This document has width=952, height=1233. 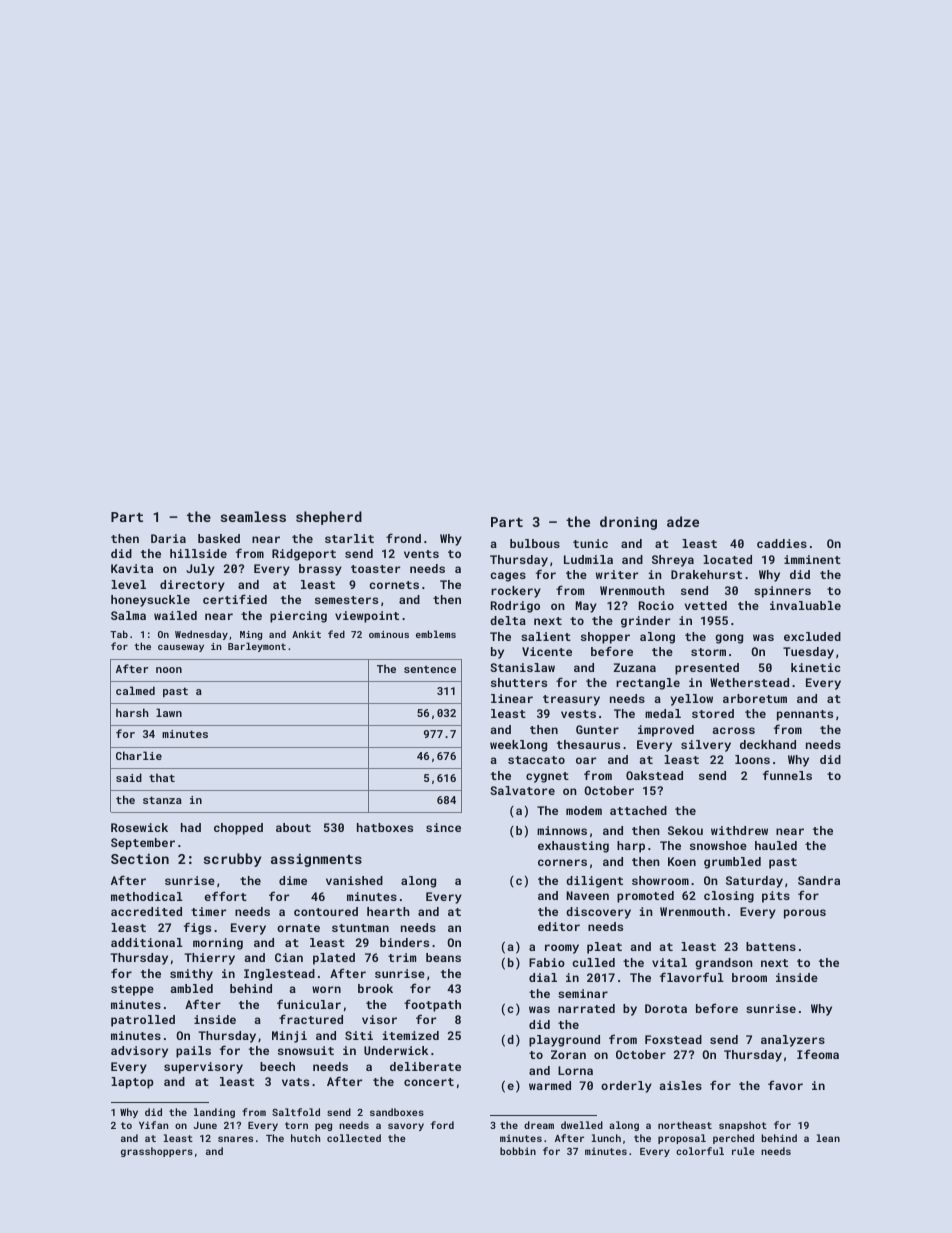 What do you see at coordinates (660, 880) in the document?
I see `showroom` at bounding box center [660, 880].
